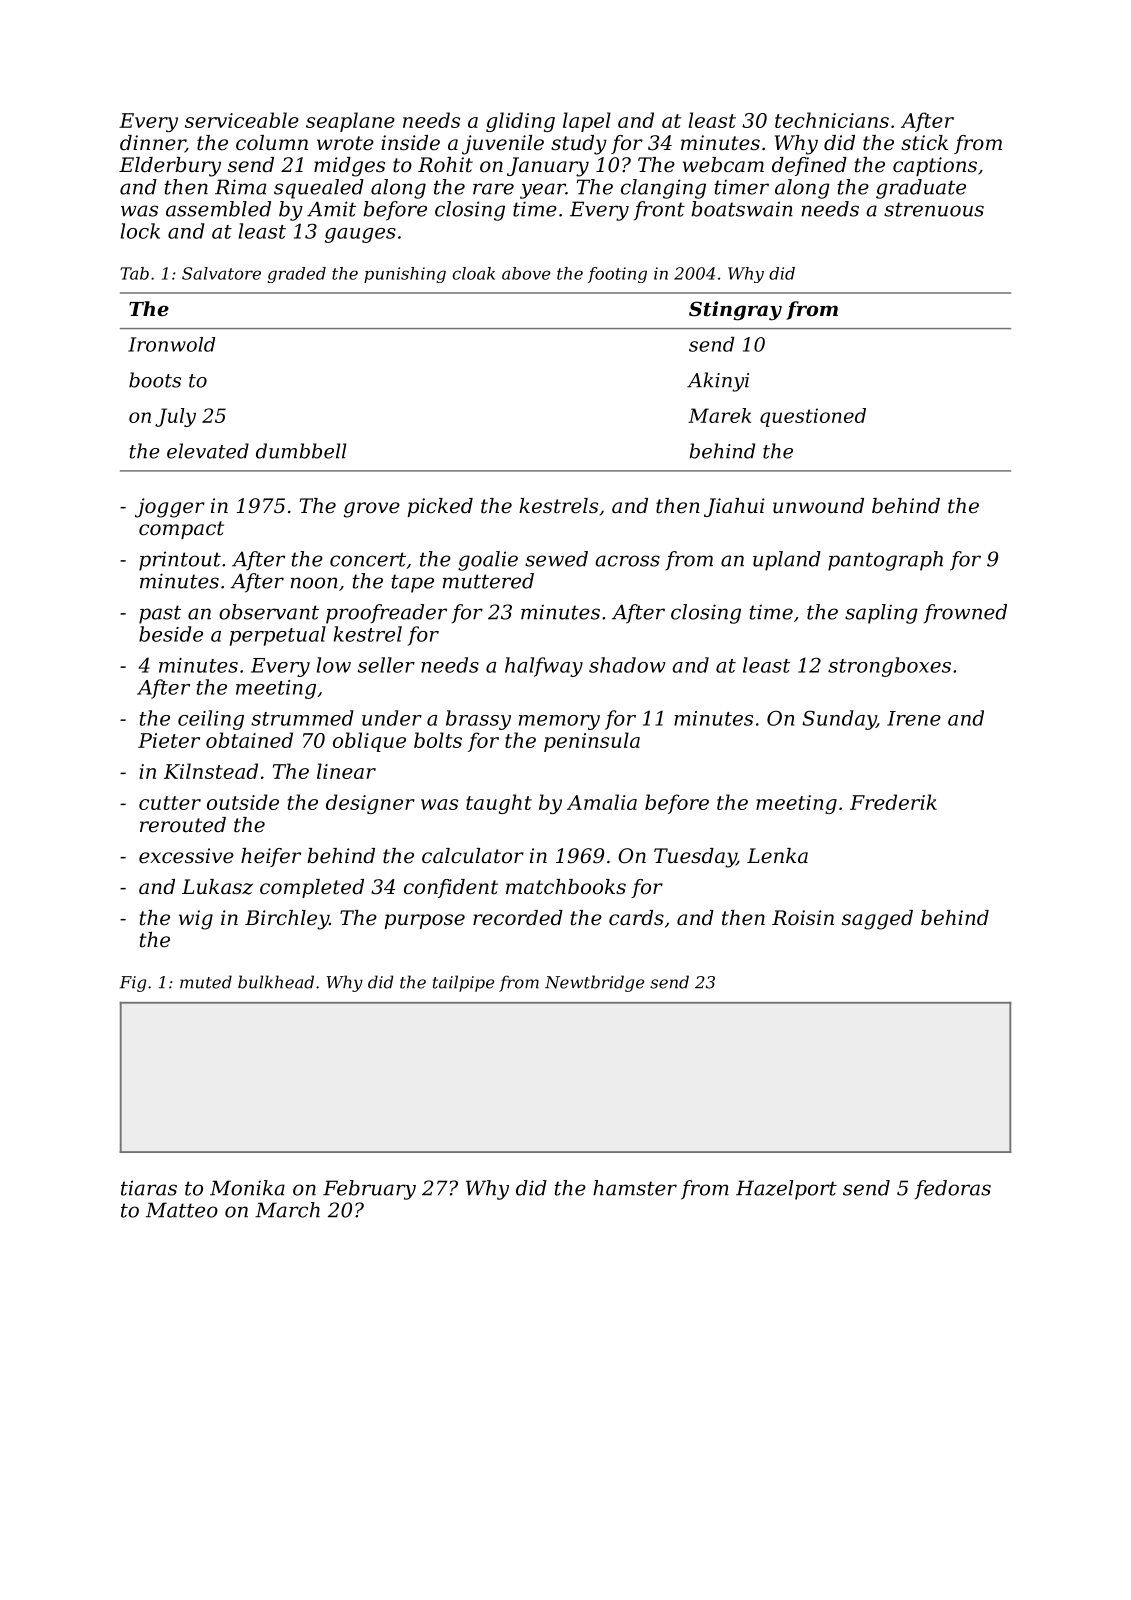  Describe the element at coordinates (742, 209) in the screenshot. I see `boatswain` at that location.
